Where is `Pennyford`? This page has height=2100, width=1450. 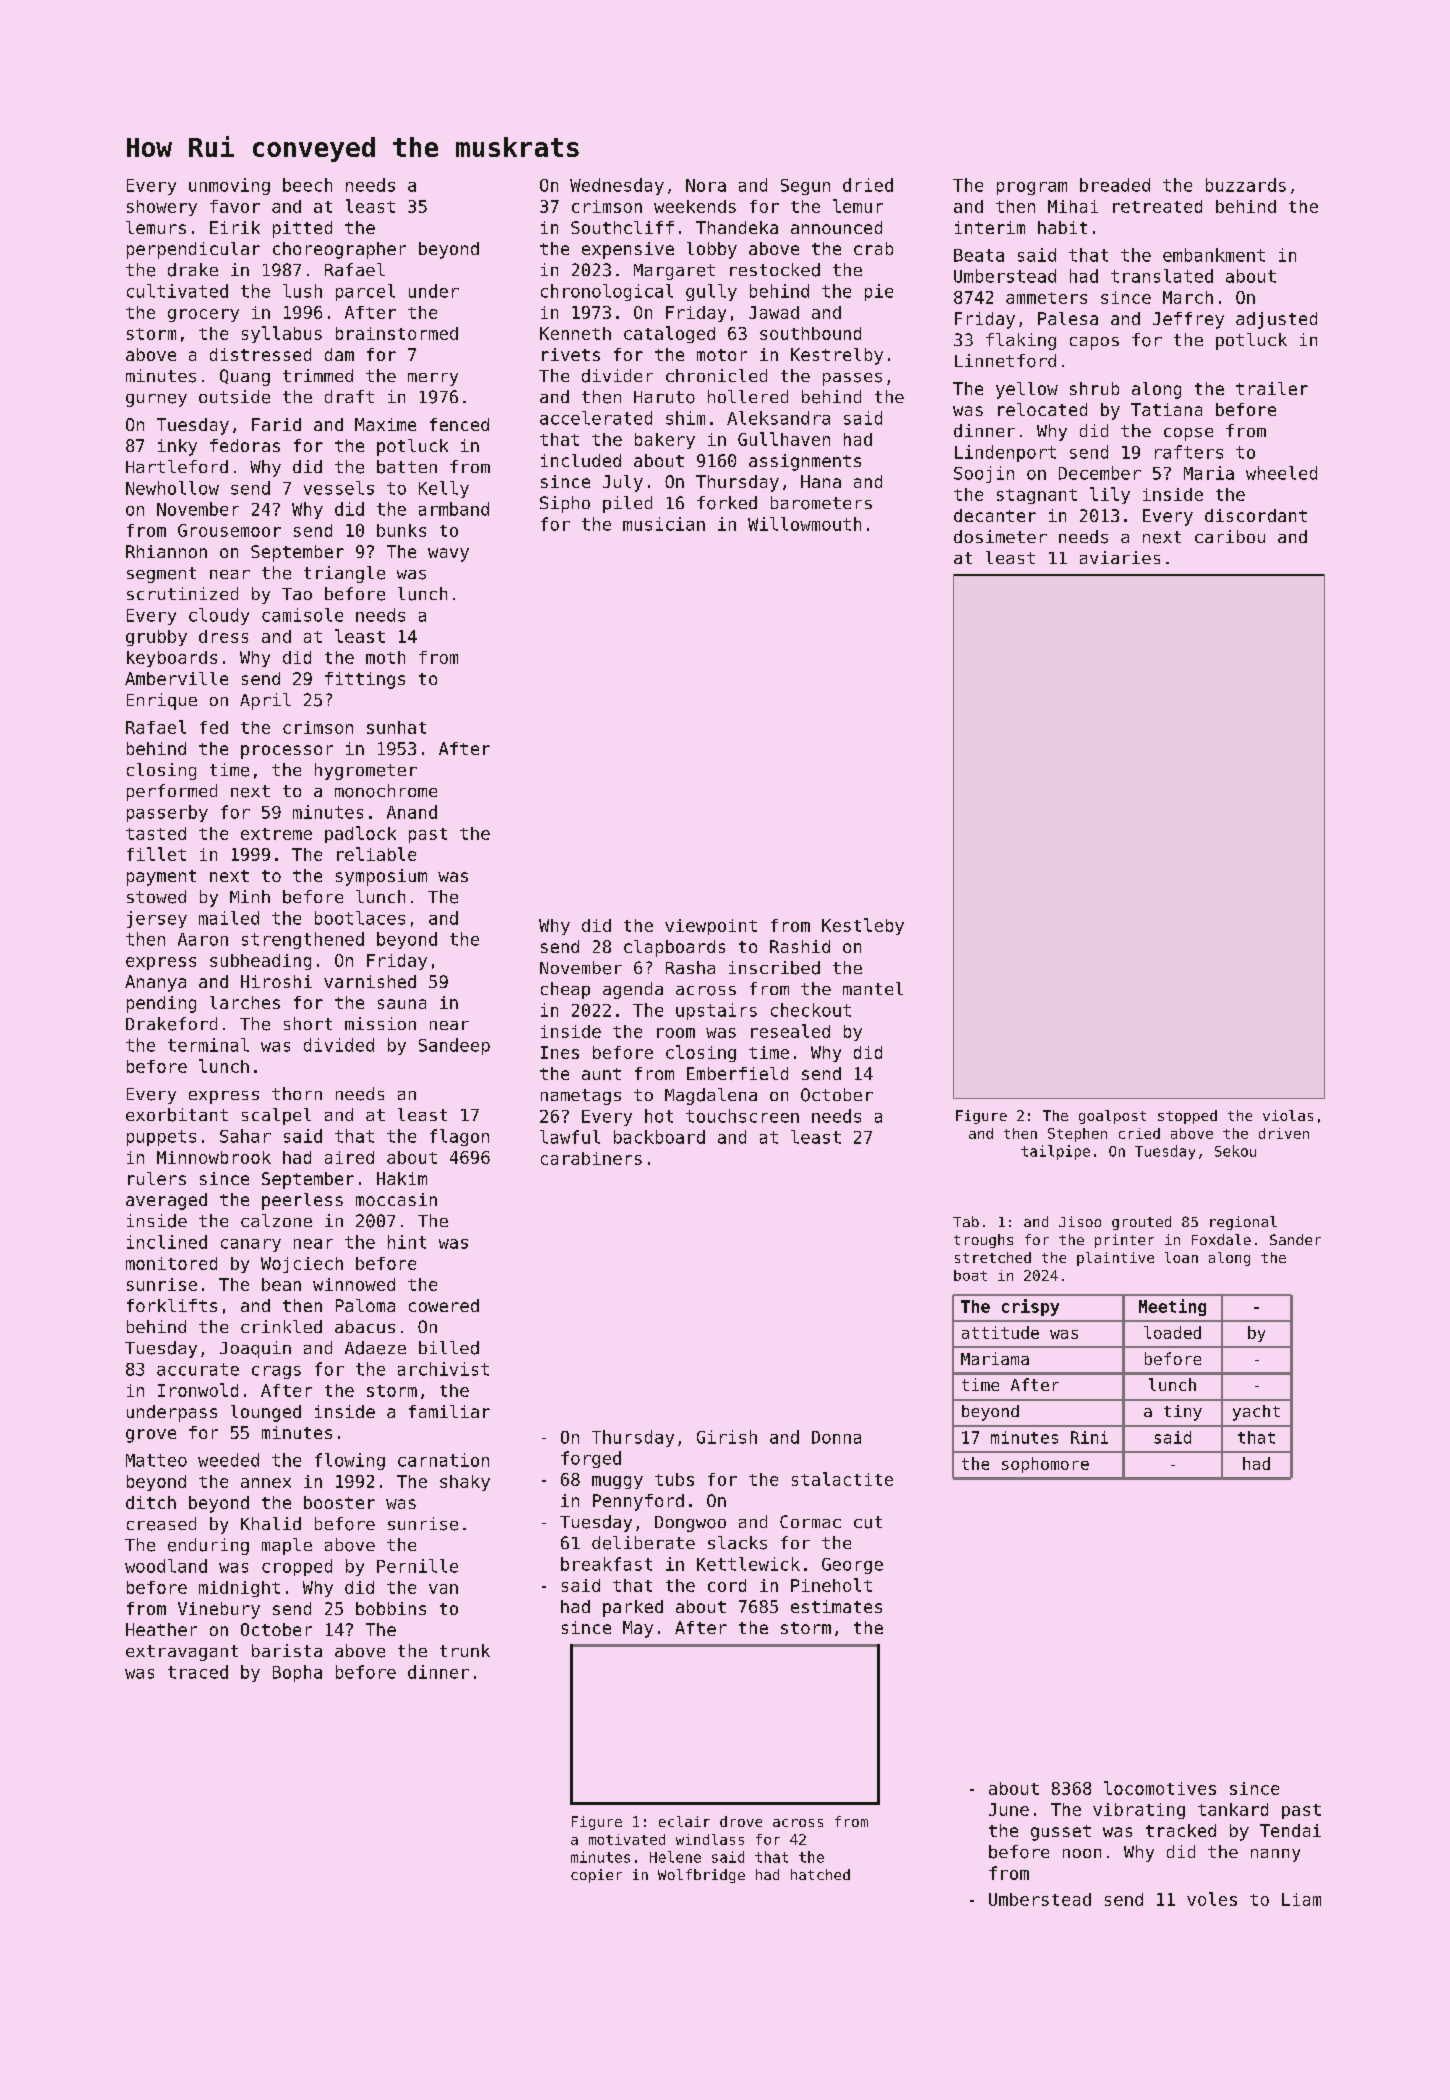
Pennyford is located at coordinates (638, 1502).
